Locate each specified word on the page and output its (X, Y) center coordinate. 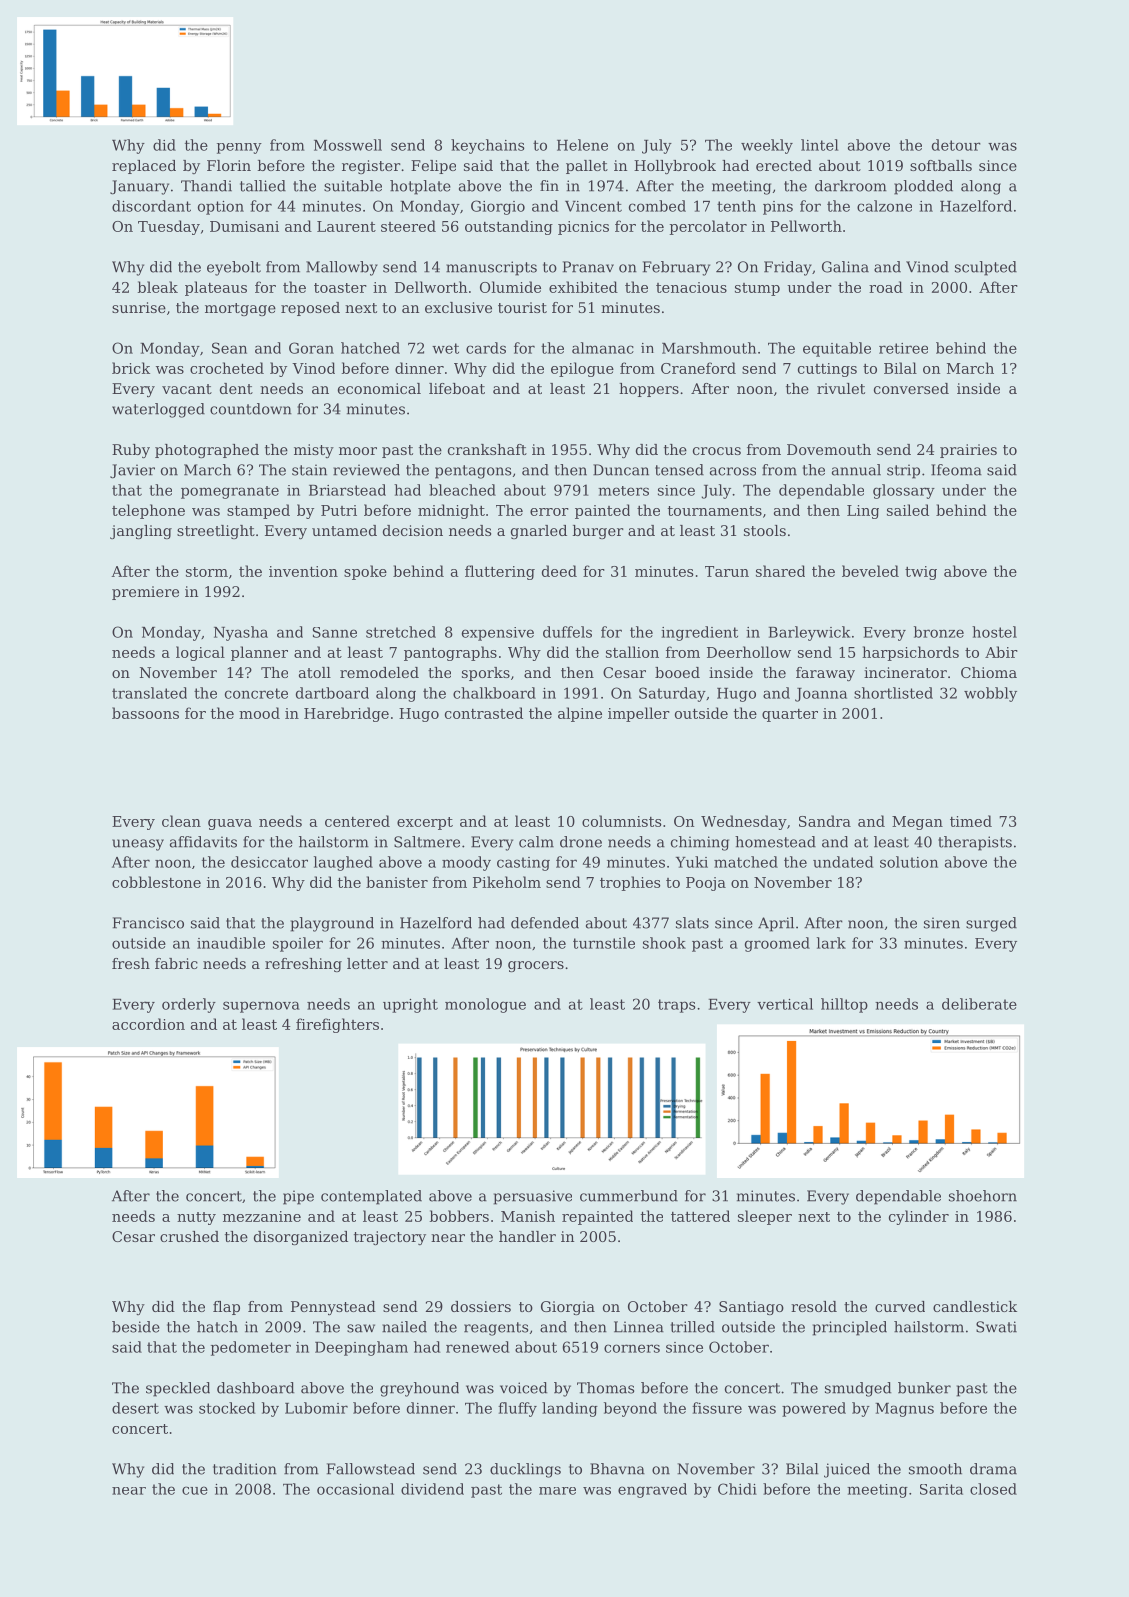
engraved (652, 1490)
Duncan (621, 470)
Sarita (941, 1489)
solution (909, 862)
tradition (245, 1469)
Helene (582, 145)
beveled (870, 571)
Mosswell (348, 145)
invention (303, 571)
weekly (767, 146)
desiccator (269, 862)
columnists (621, 821)
